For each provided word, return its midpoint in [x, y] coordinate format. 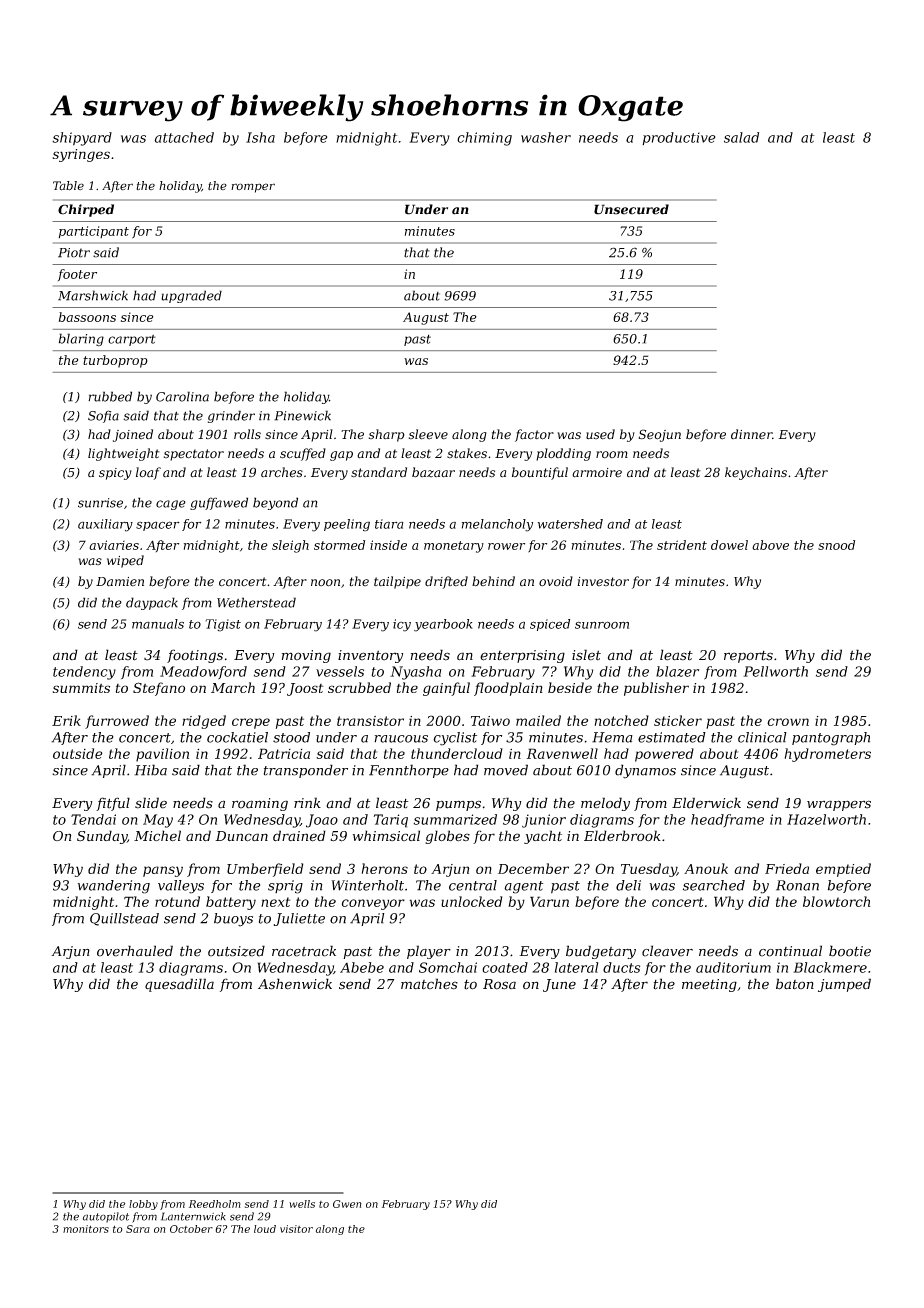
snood [836, 545]
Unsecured [631, 209]
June [559, 985]
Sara [138, 1229]
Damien [120, 582]
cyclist [455, 739]
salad [741, 137]
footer [77, 275]
